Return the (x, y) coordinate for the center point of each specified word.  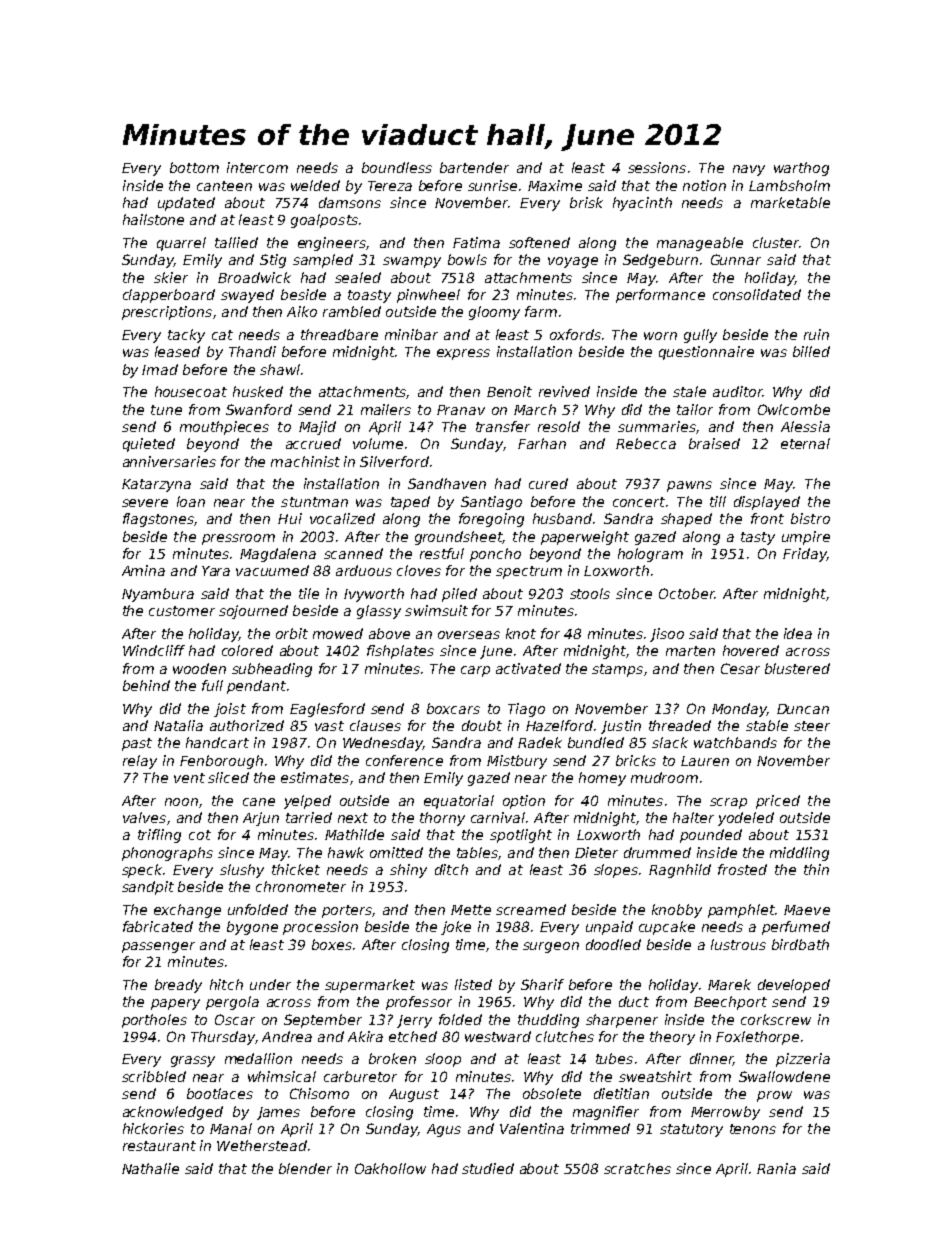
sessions (657, 167)
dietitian (621, 1093)
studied (488, 1168)
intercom (257, 167)
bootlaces (220, 1093)
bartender (474, 167)
